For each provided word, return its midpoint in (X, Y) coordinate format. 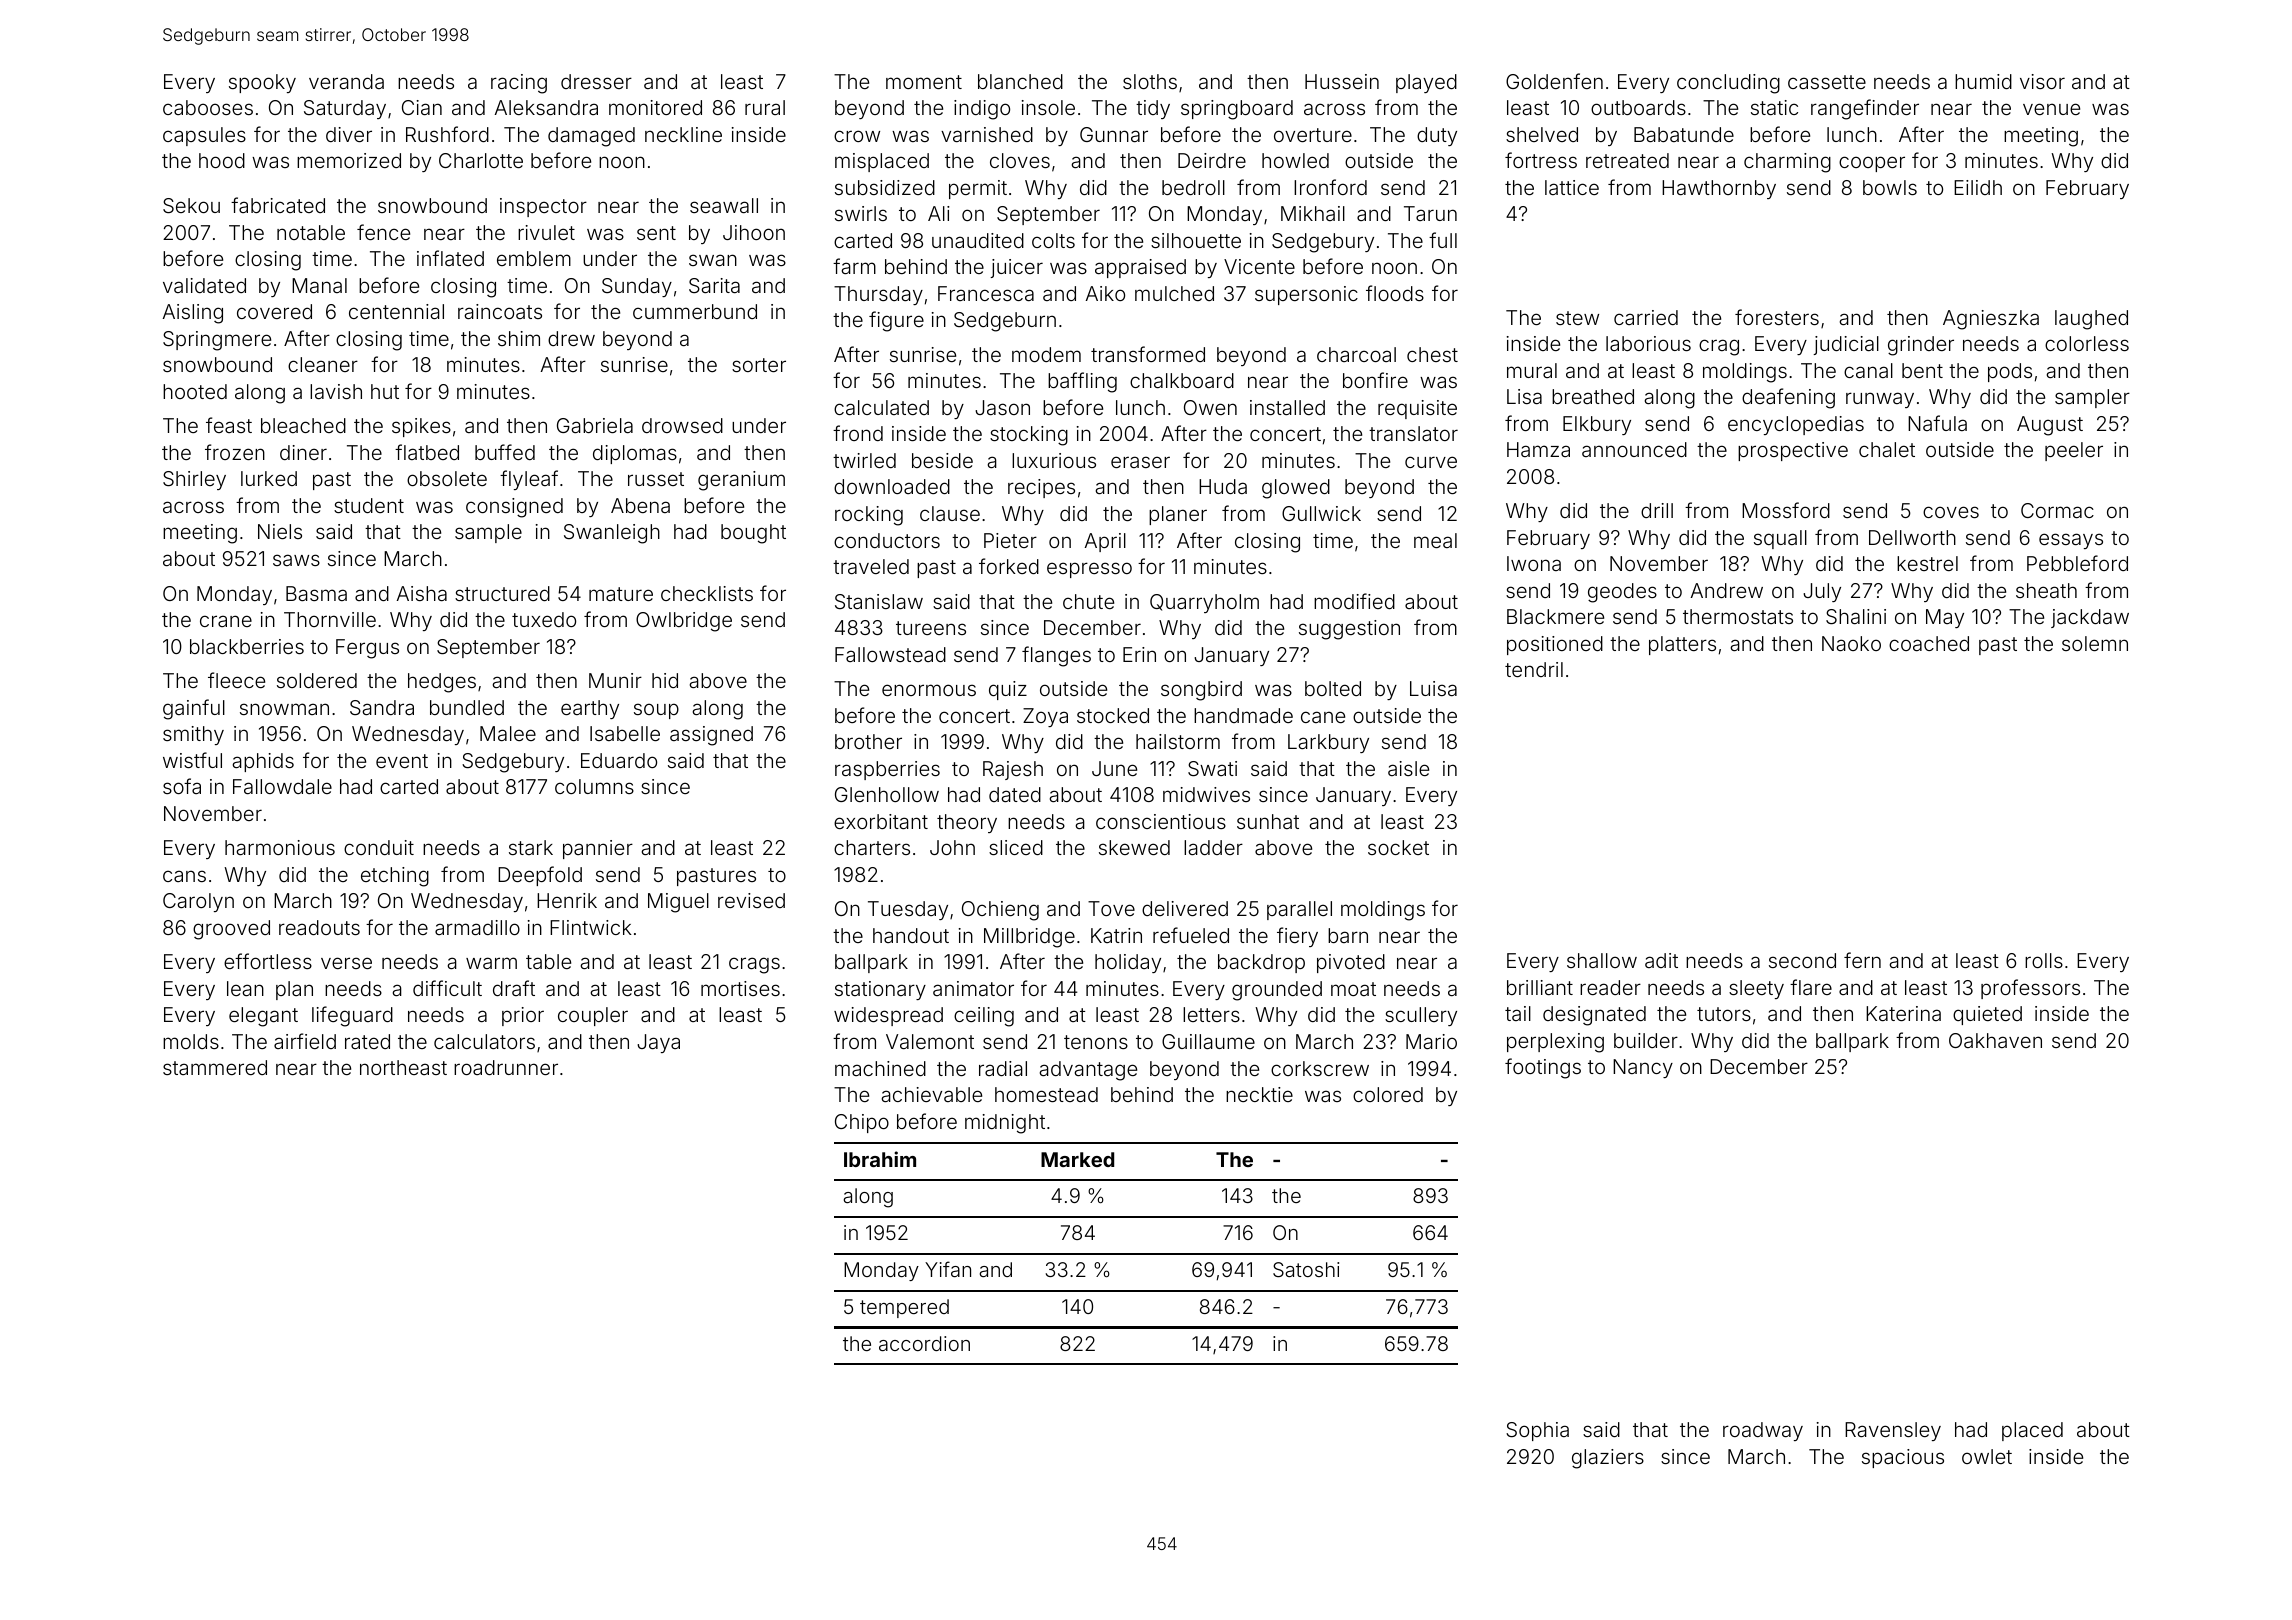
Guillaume (1208, 1041)
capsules (204, 136)
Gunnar (1114, 134)
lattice (1572, 187)
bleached (303, 425)
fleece (236, 680)
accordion (924, 1343)
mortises (740, 988)
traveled (871, 566)
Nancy (1643, 1068)
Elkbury (1597, 425)
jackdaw (2090, 618)
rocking (869, 516)
